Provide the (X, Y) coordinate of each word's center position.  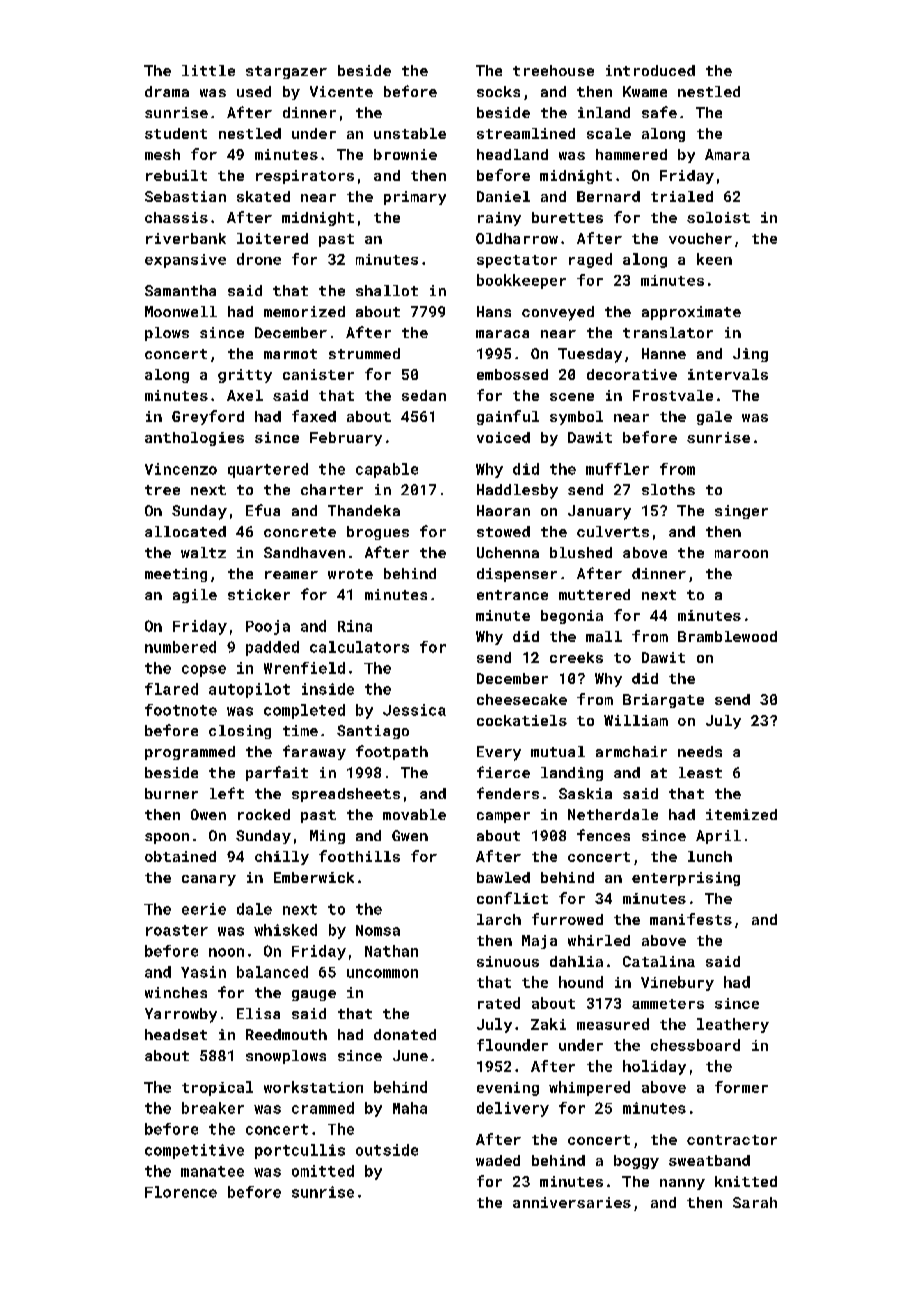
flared (171, 689)
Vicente (341, 91)
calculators (359, 647)
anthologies (194, 439)
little (208, 70)
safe (659, 112)
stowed (503, 531)
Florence (181, 1192)
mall (604, 636)
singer (741, 512)
